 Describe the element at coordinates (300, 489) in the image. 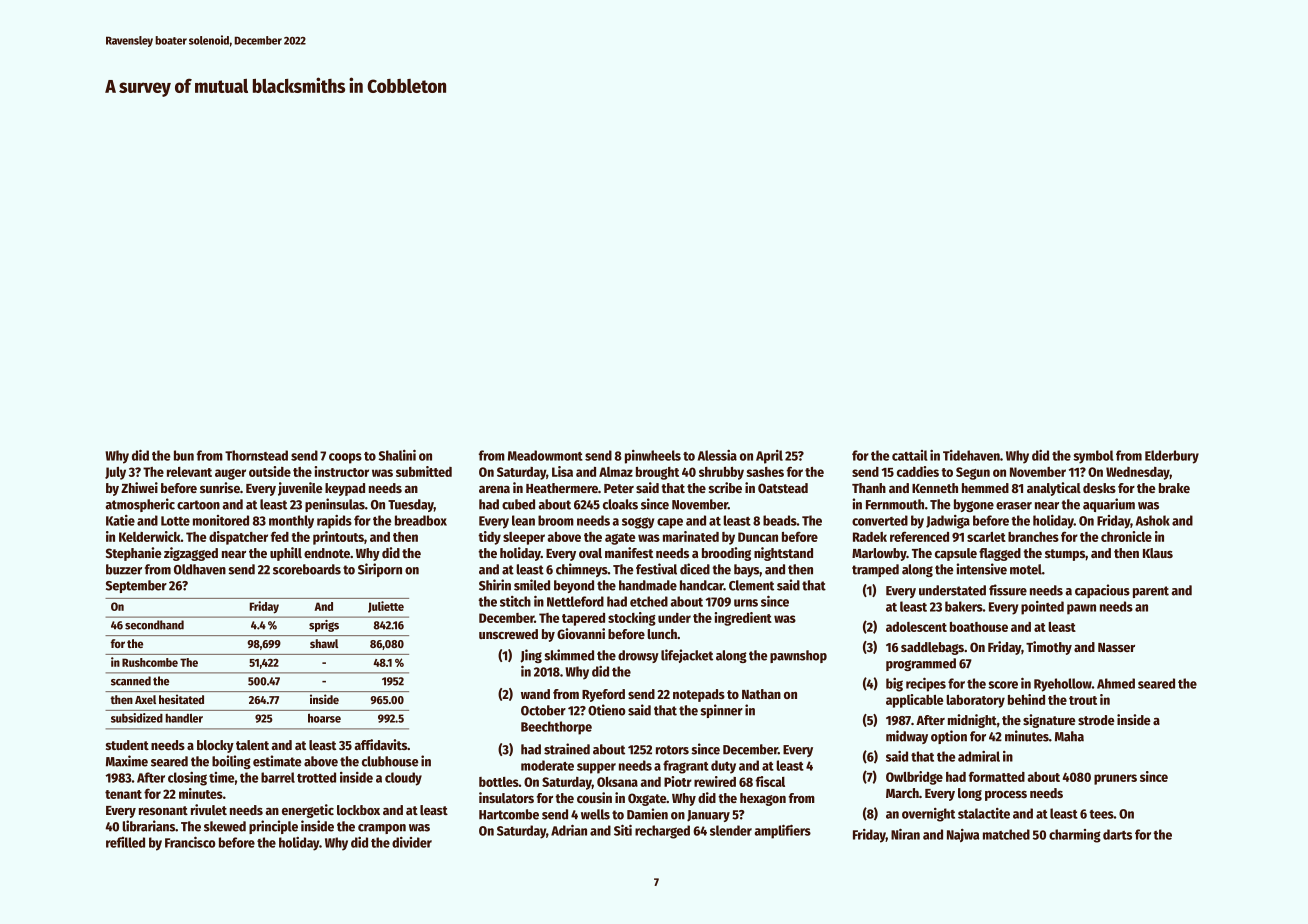

I see `juvenile` at that location.
